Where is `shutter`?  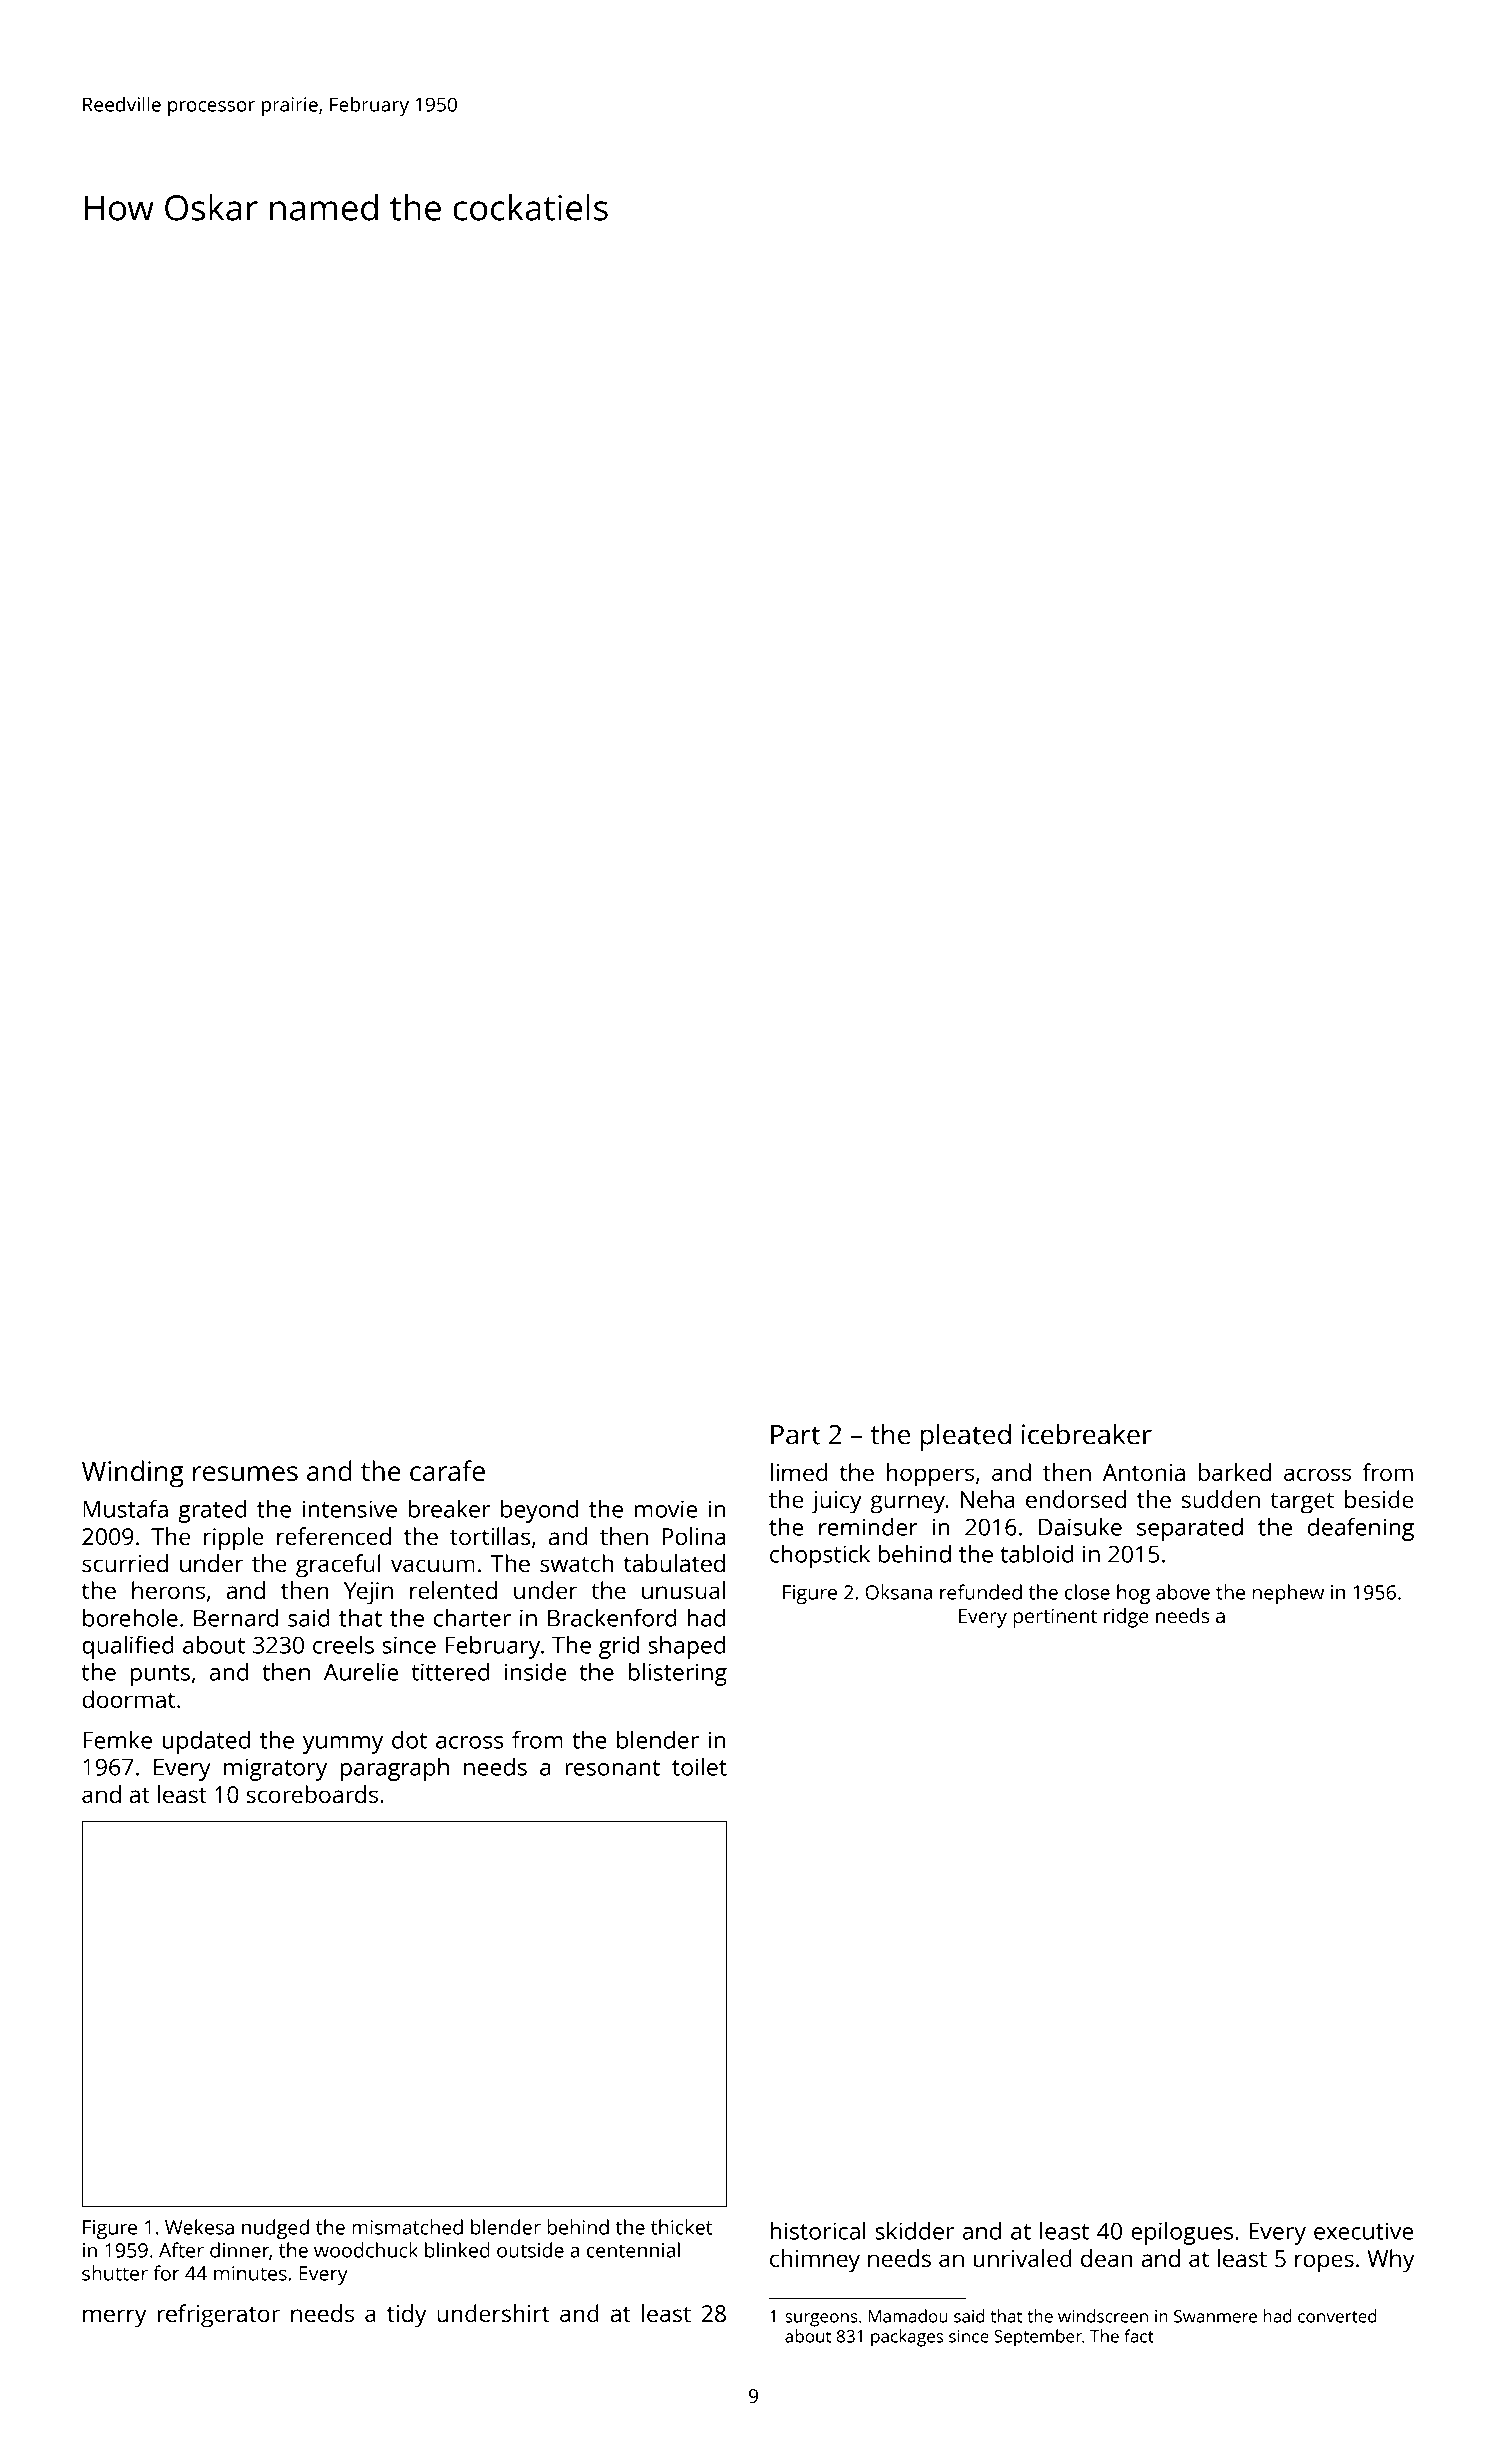 shutter is located at coordinates (115, 2273).
